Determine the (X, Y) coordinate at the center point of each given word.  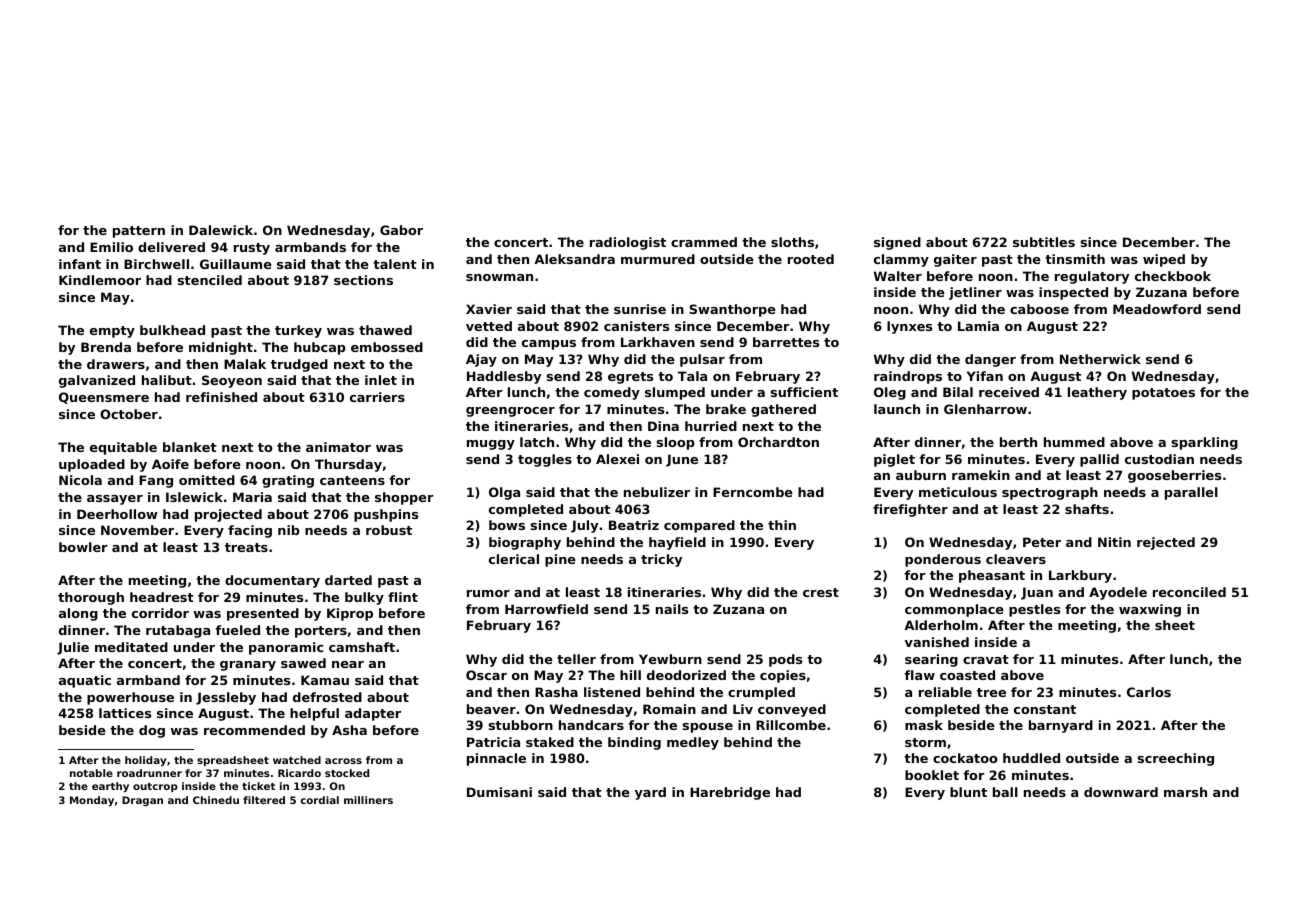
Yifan (985, 376)
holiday (145, 761)
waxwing (1150, 610)
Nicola (80, 480)
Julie (73, 648)
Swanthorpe (732, 310)
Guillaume (236, 264)
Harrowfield (546, 609)
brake (726, 409)
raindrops (908, 377)
